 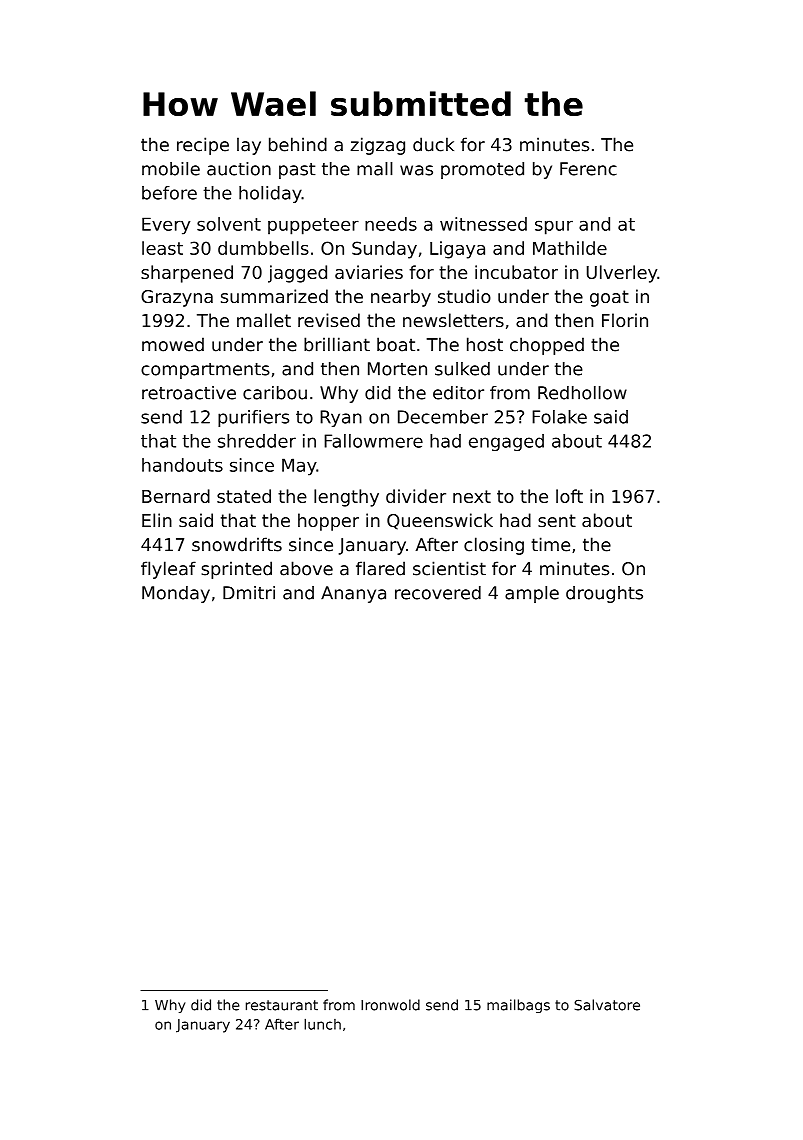 What do you see at coordinates (482, 170) in the document?
I see `promoted` at bounding box center [482, 170].
